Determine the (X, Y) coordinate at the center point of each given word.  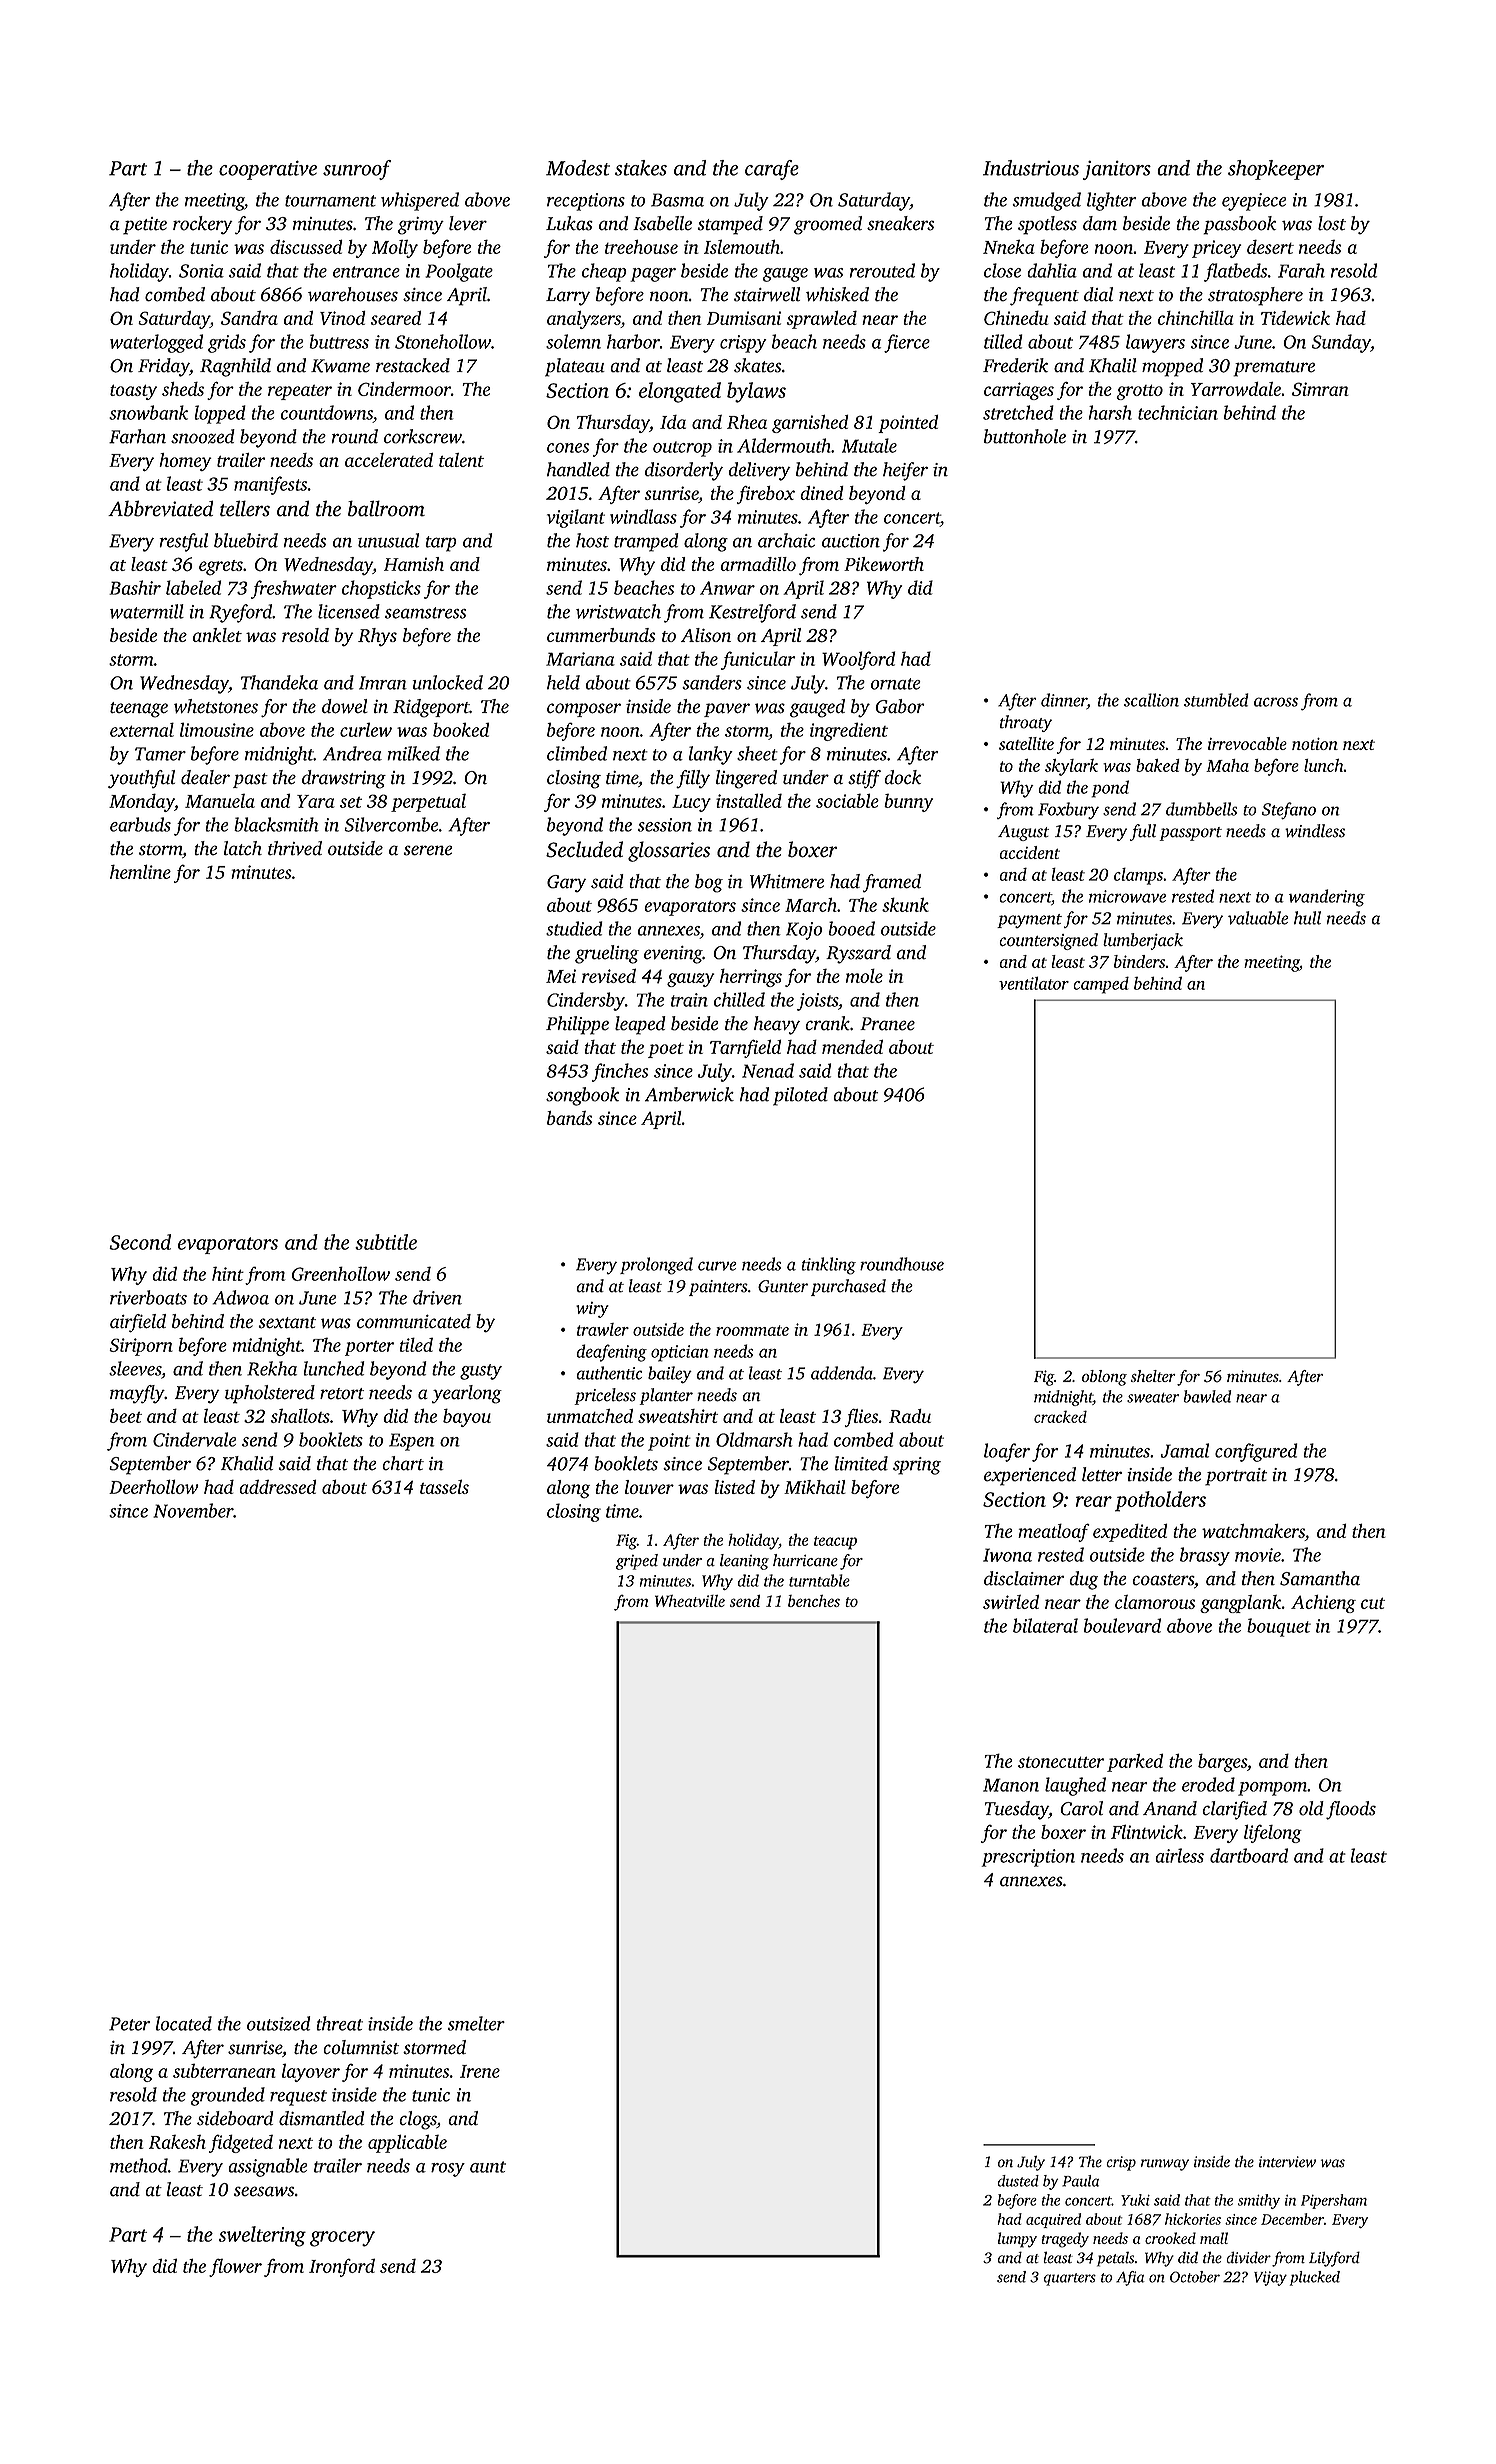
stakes (641, 168)
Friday (163, 367)
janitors (1117, 170)
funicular (758, 660)
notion (1315, 744)
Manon (1011, 1785)
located (184, 2023)
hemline (140, 871)
